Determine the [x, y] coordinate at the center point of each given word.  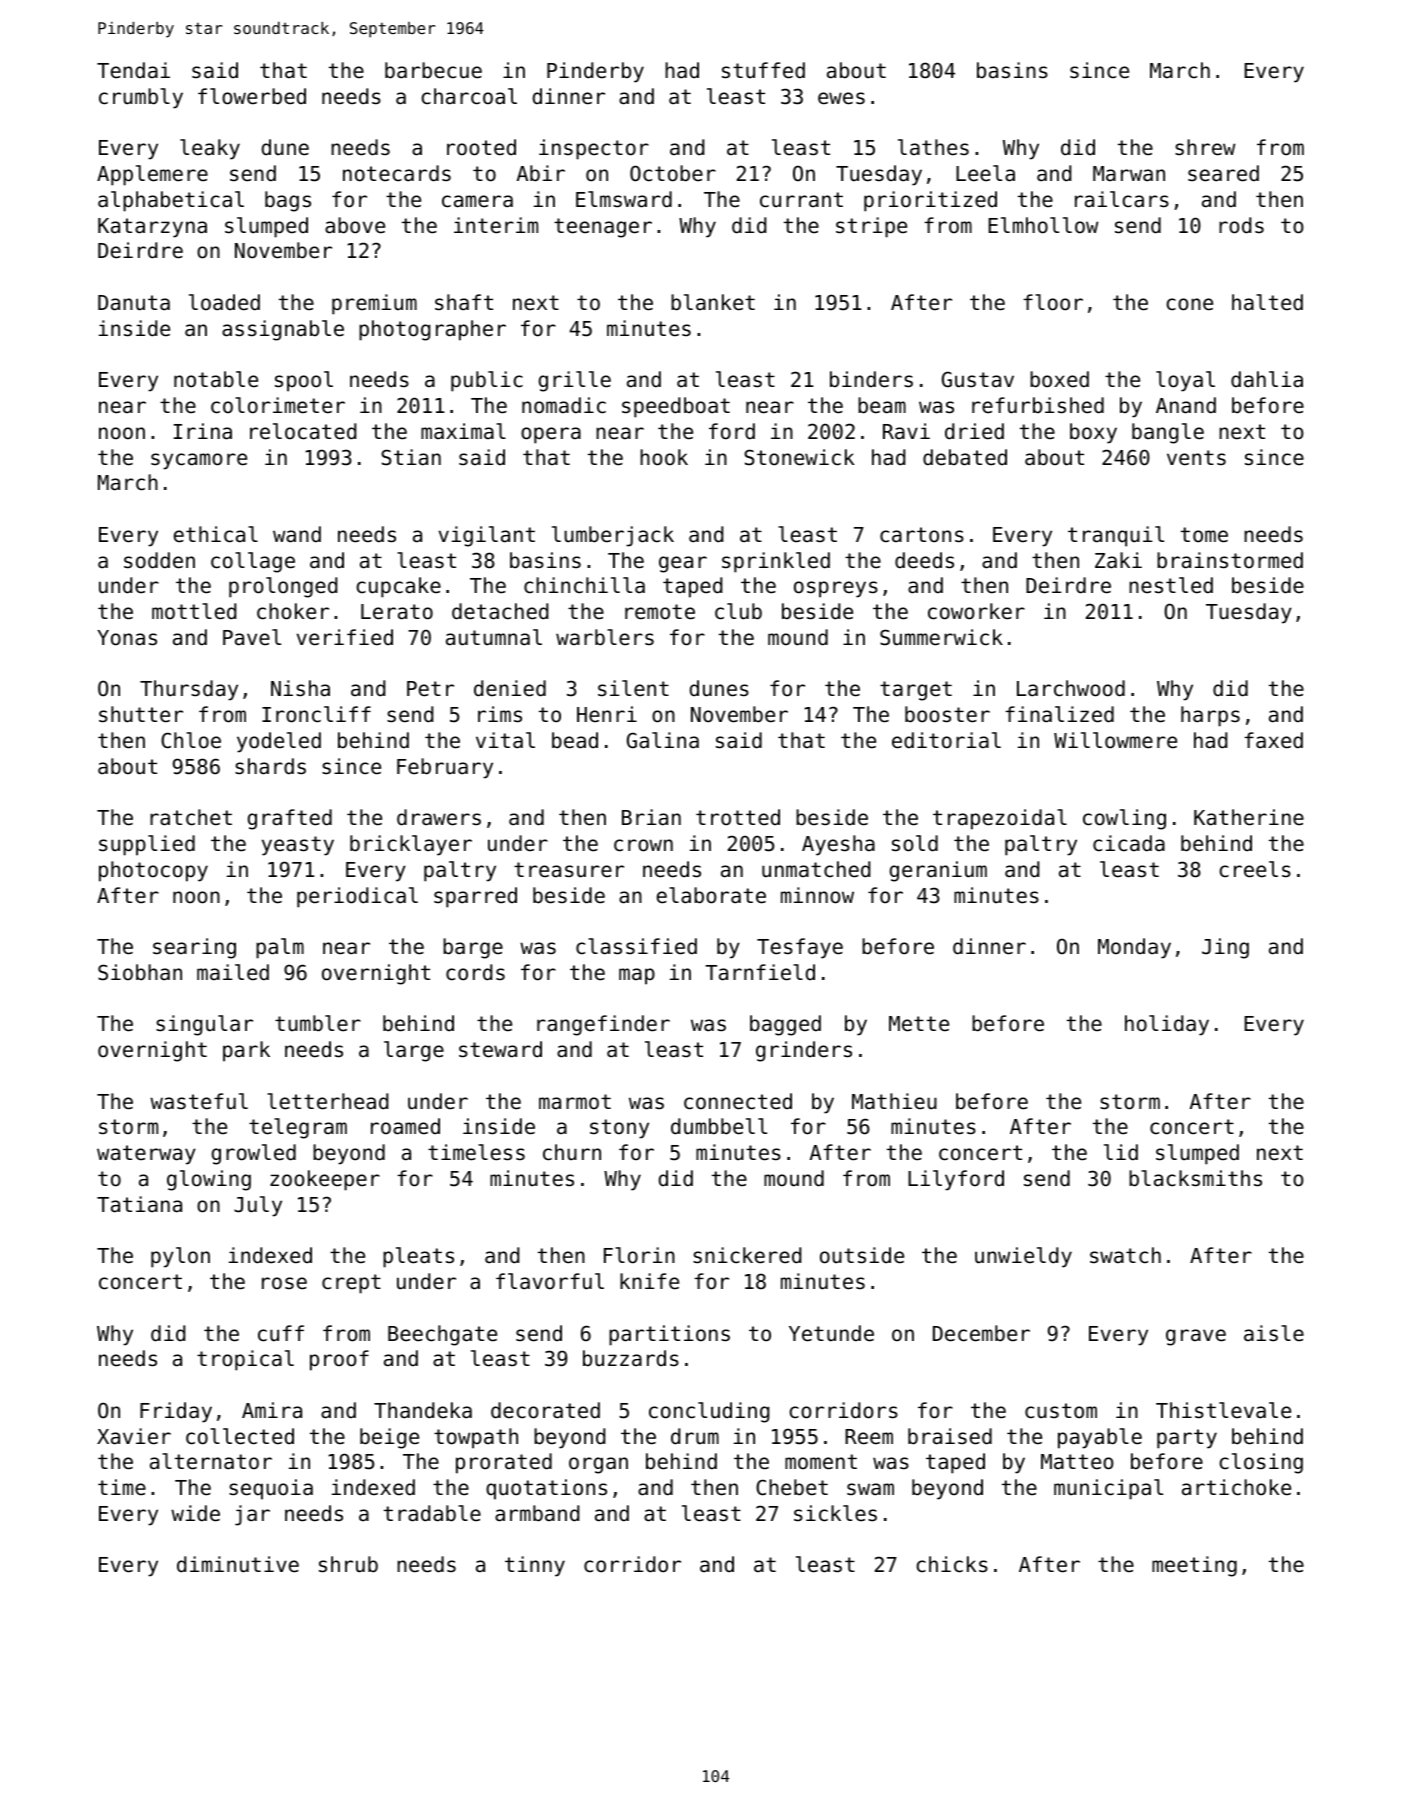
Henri [607, 714]
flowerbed [252, 96]
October [673, 173]
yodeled [279, 742]
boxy [1093, 433]
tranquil [1116, 536]
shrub [348, 1564]
